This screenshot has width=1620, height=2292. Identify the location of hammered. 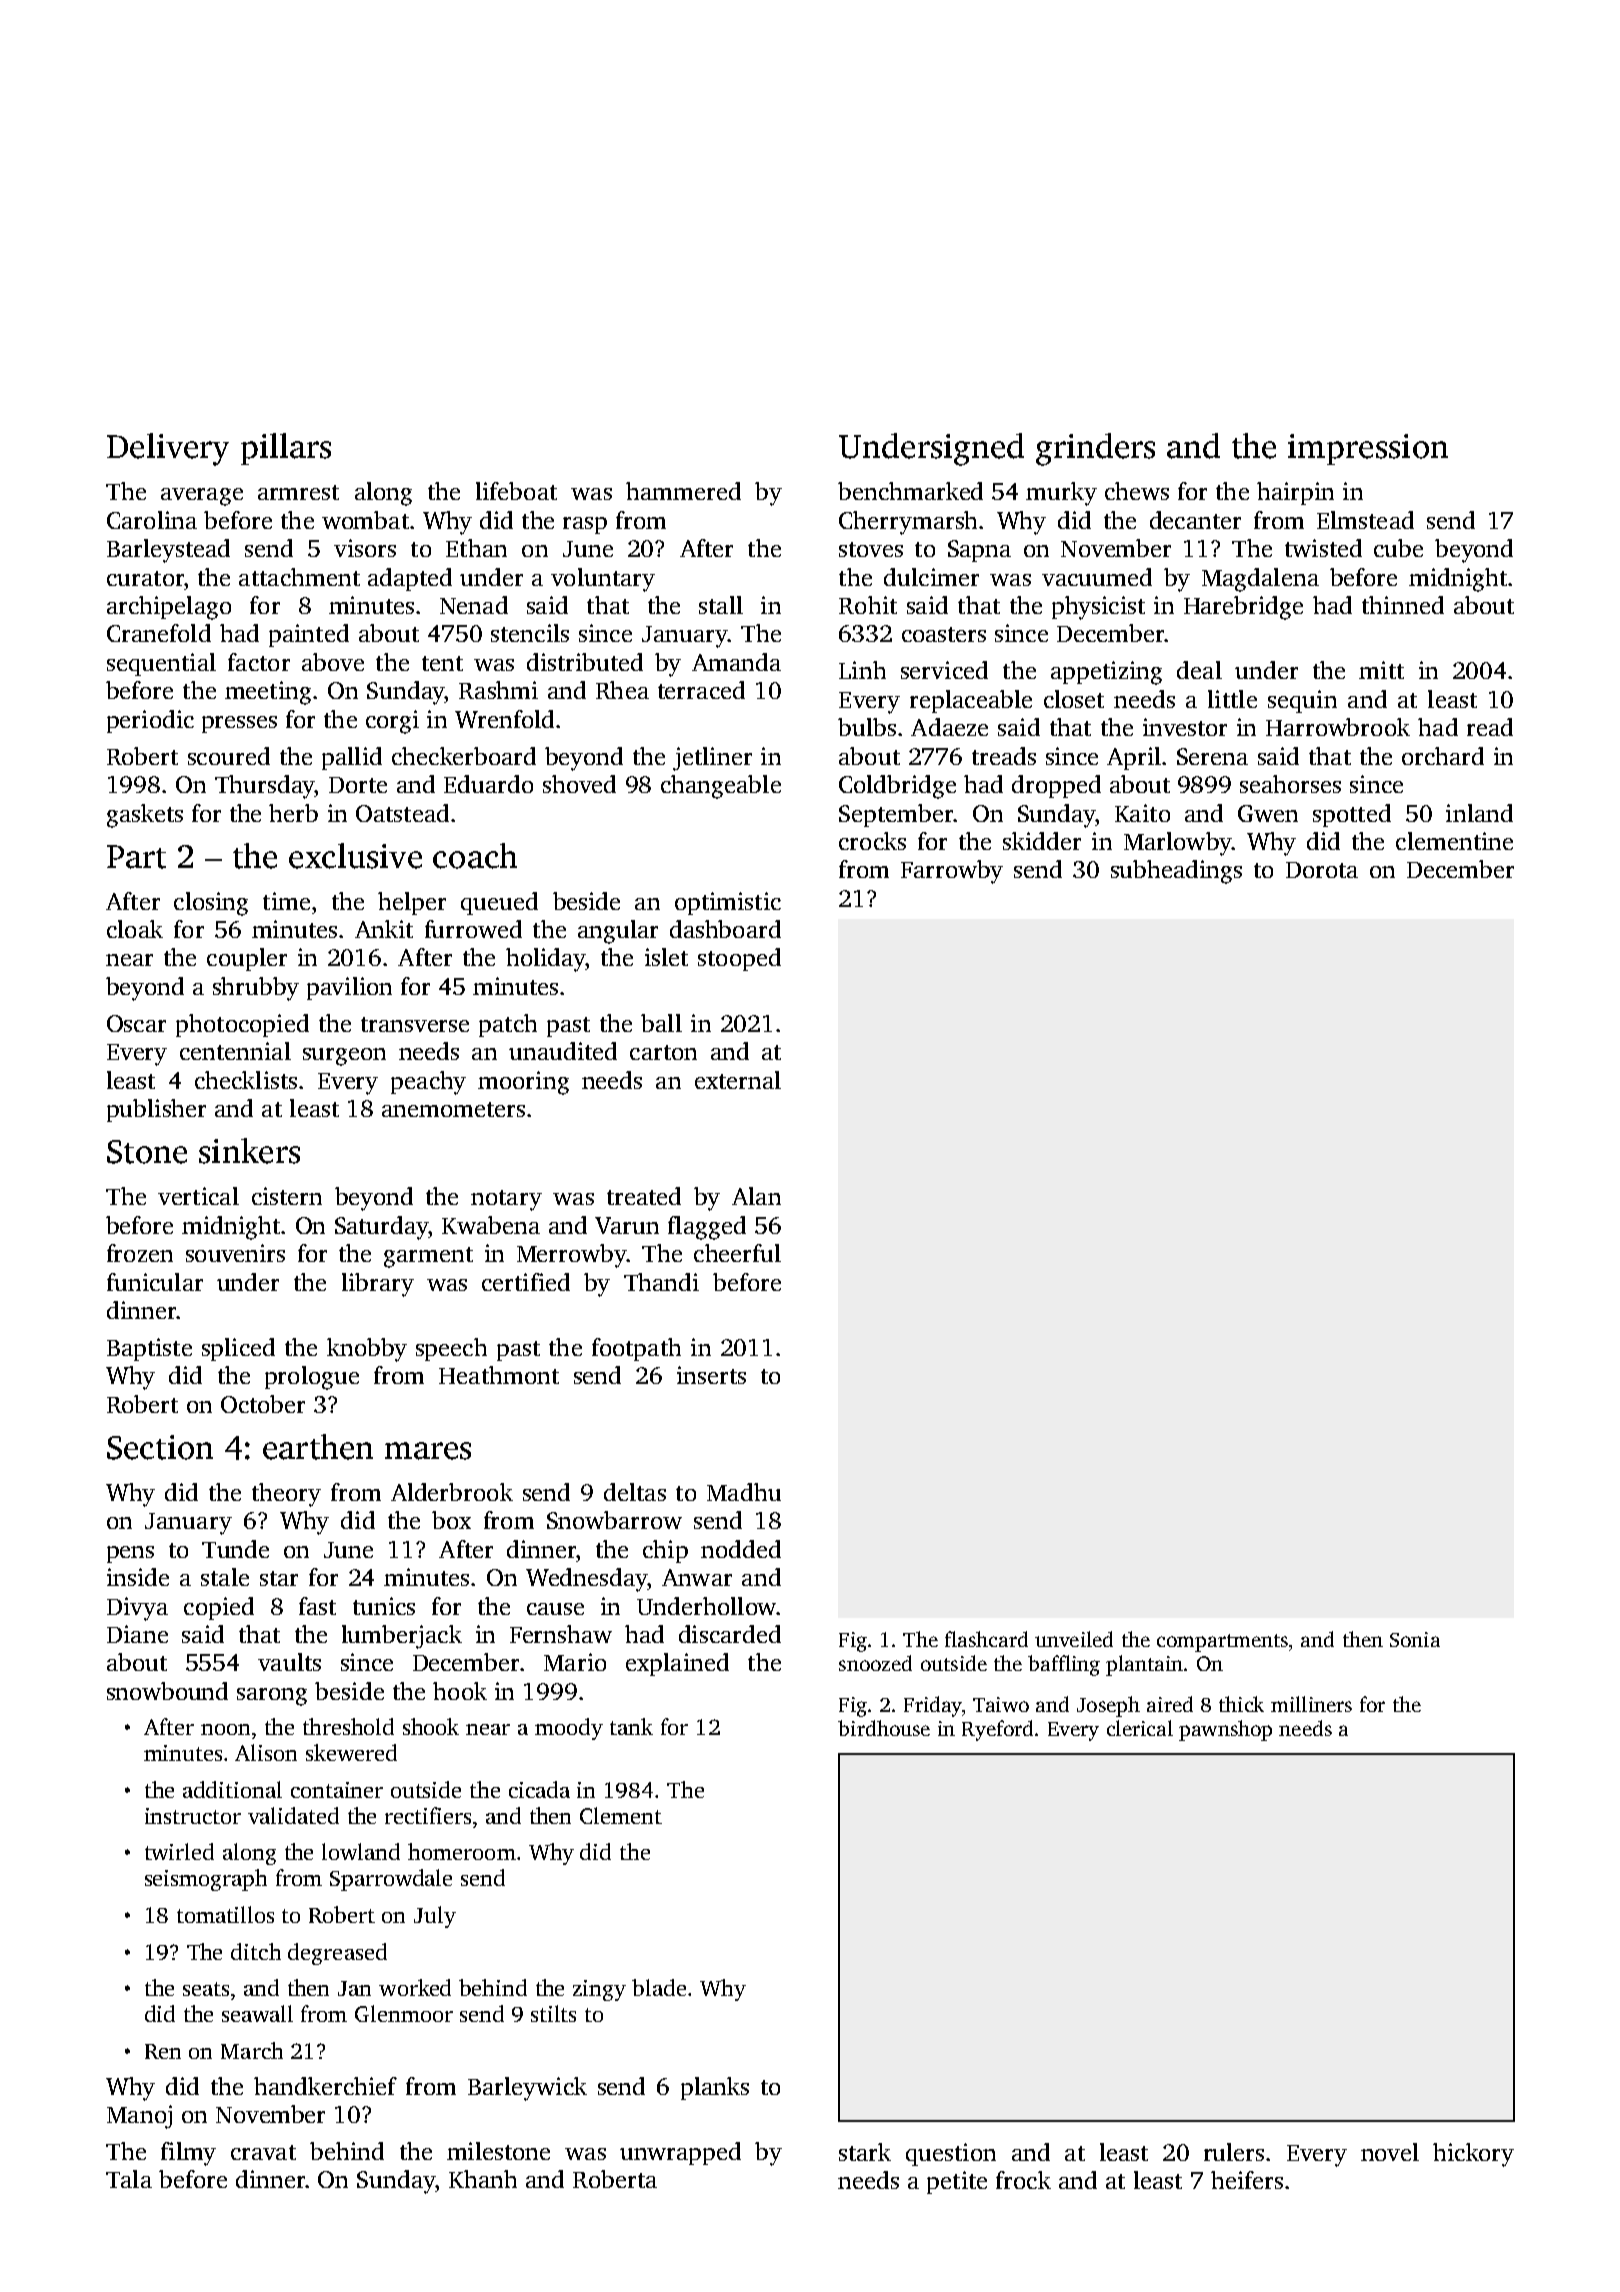
(683, 491).
